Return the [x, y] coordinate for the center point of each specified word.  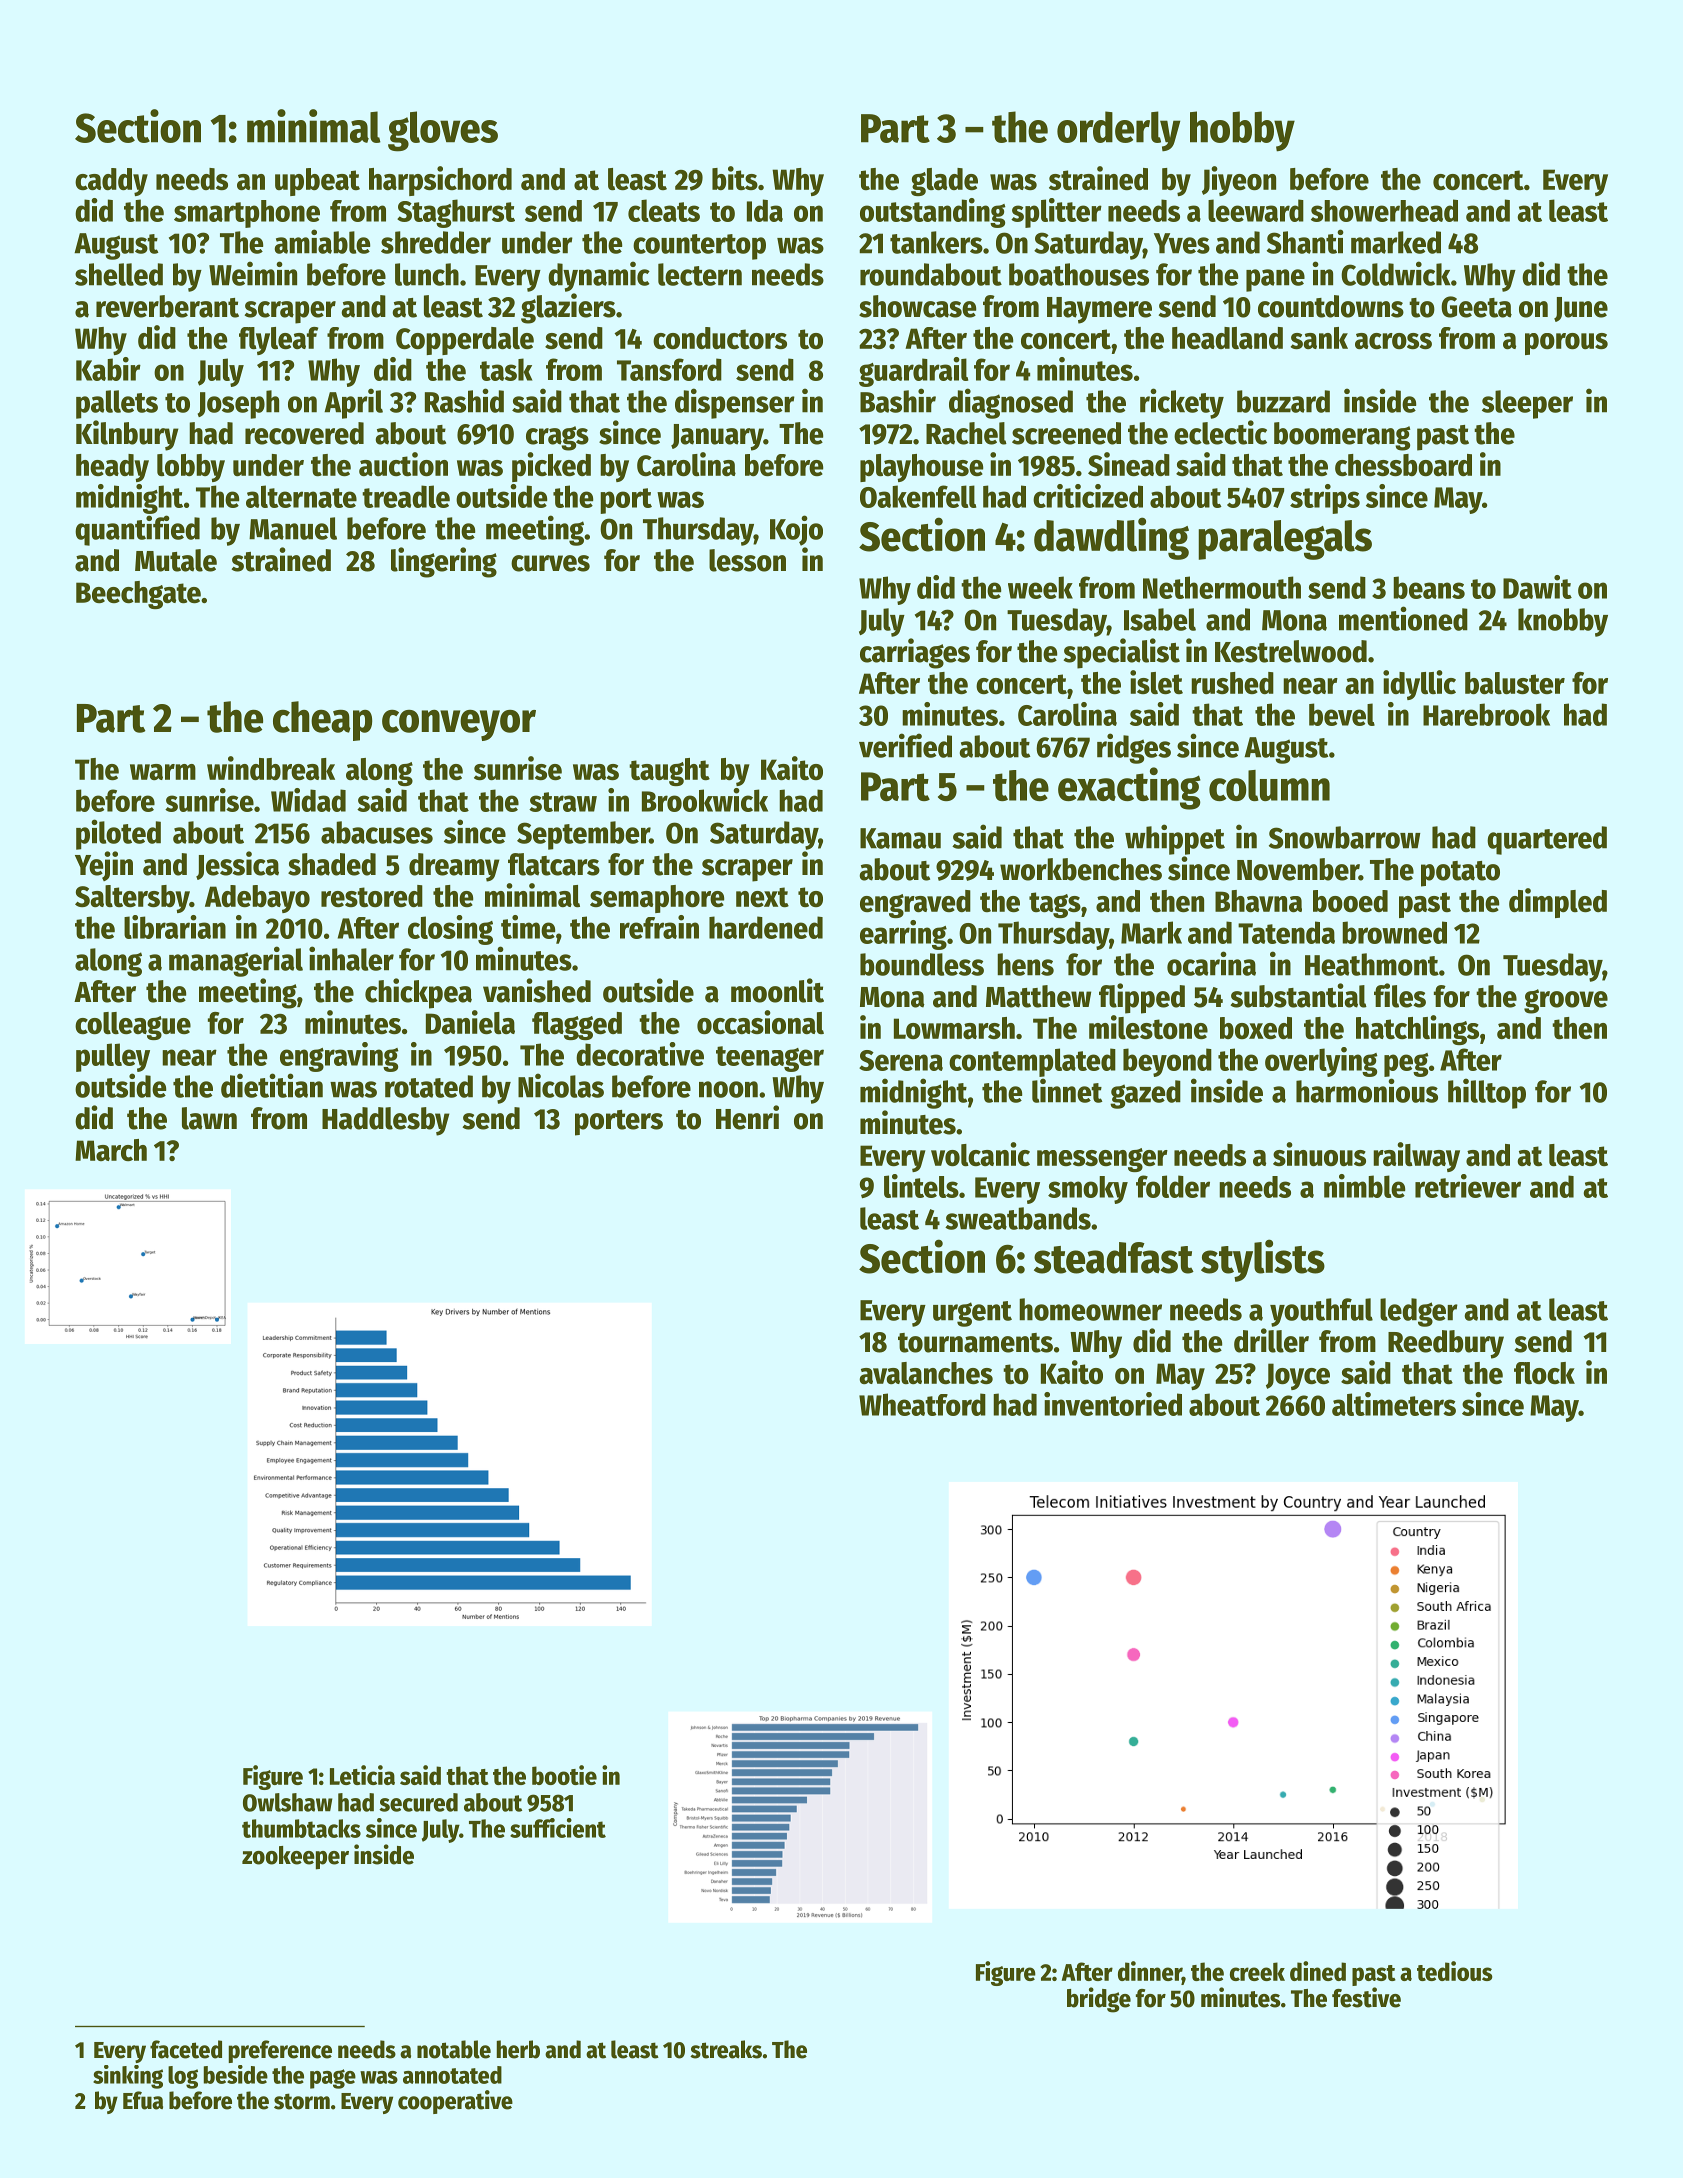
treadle [406, 496]
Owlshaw [288, 1802]
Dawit [1537, 587]
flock [1544, 1373]
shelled [119, 274]
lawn [209, 1118]
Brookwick [705, 800]
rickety [1182, 403]
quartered [1547, 840]
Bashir [898, 400]
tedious [1455, 1971]
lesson [747, 560]
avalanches [926, 1373]
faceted [186, 2049]
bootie [564, 1775]
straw [563, 802]
